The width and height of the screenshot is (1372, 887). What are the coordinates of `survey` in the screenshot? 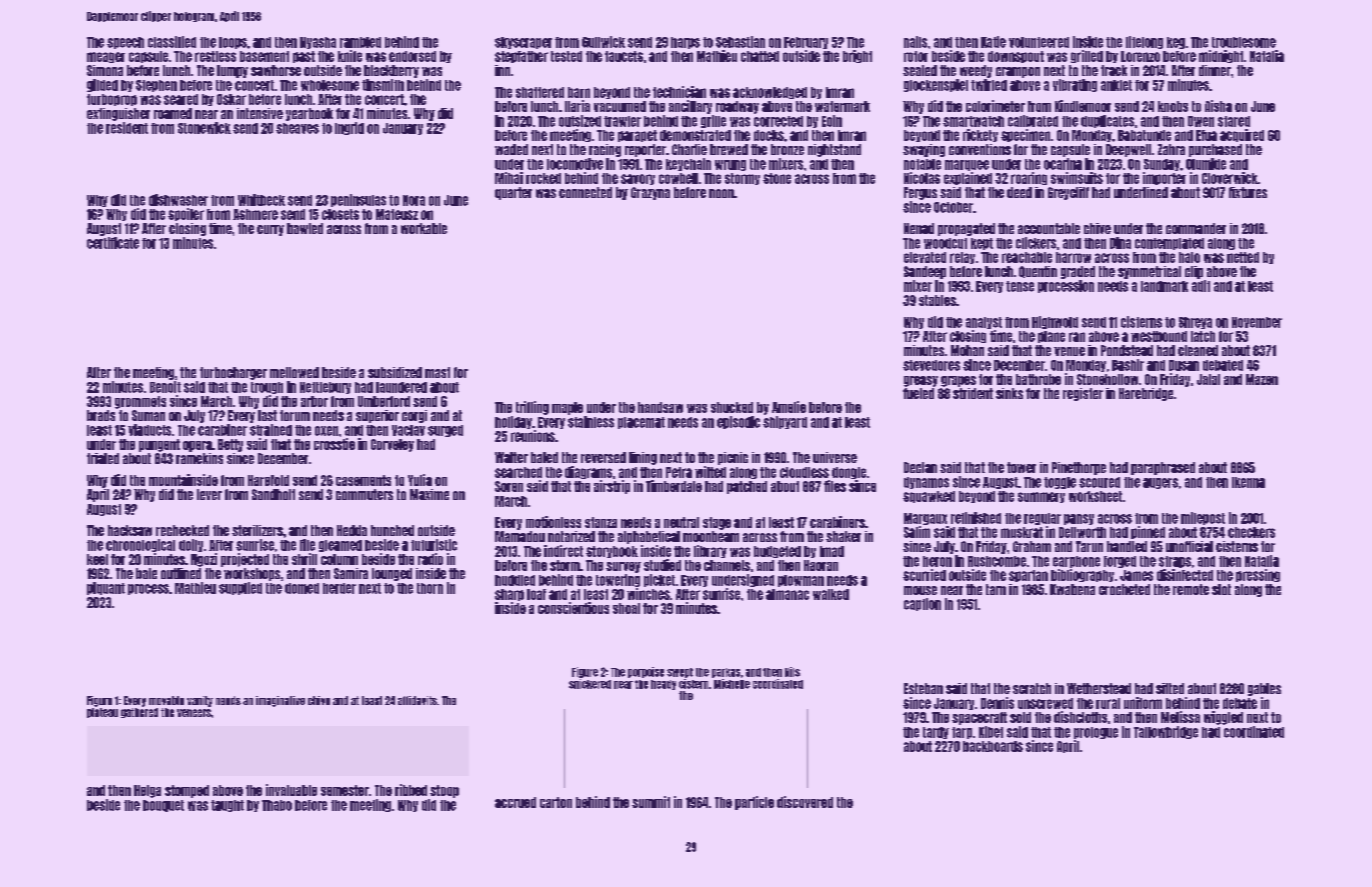 It's located at (623, 567).
